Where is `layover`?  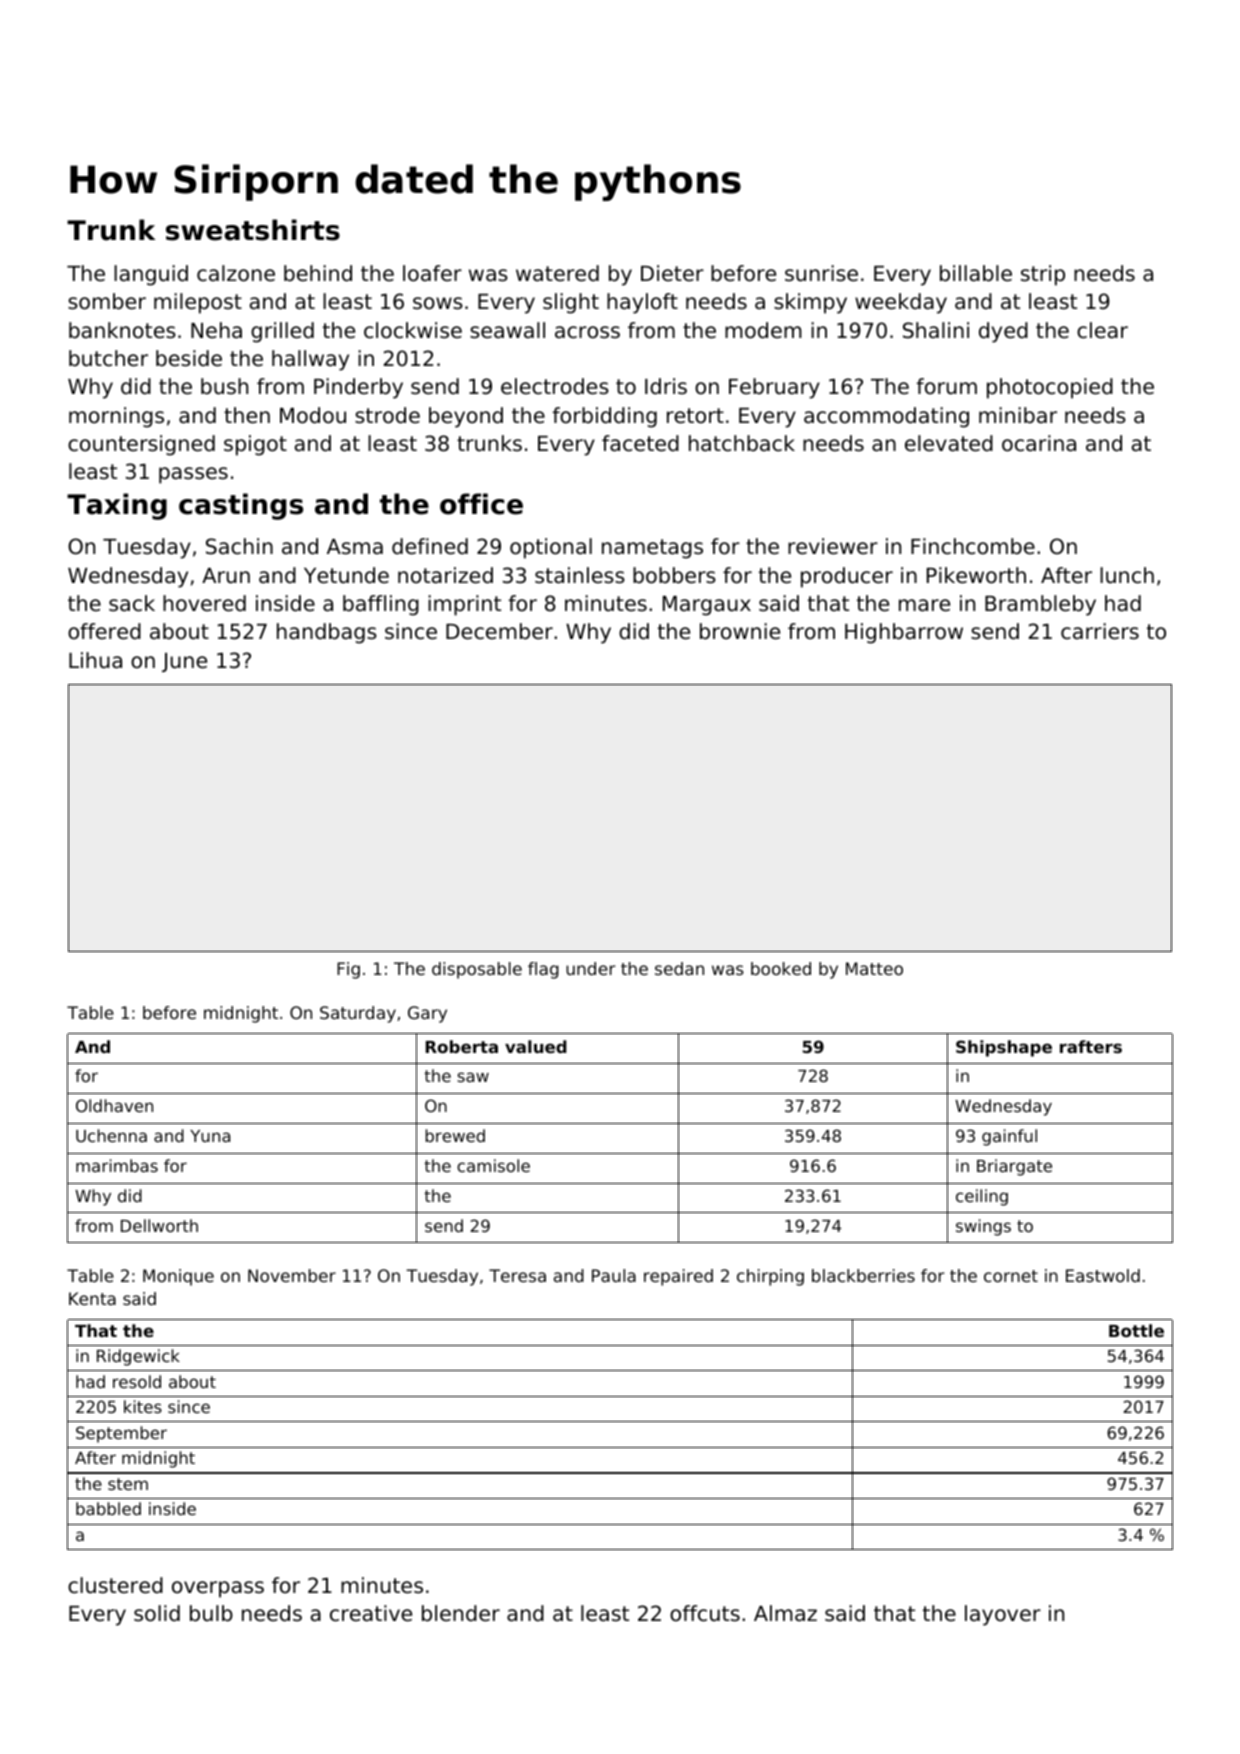
layover is located at coordinates (1003, 1615).
